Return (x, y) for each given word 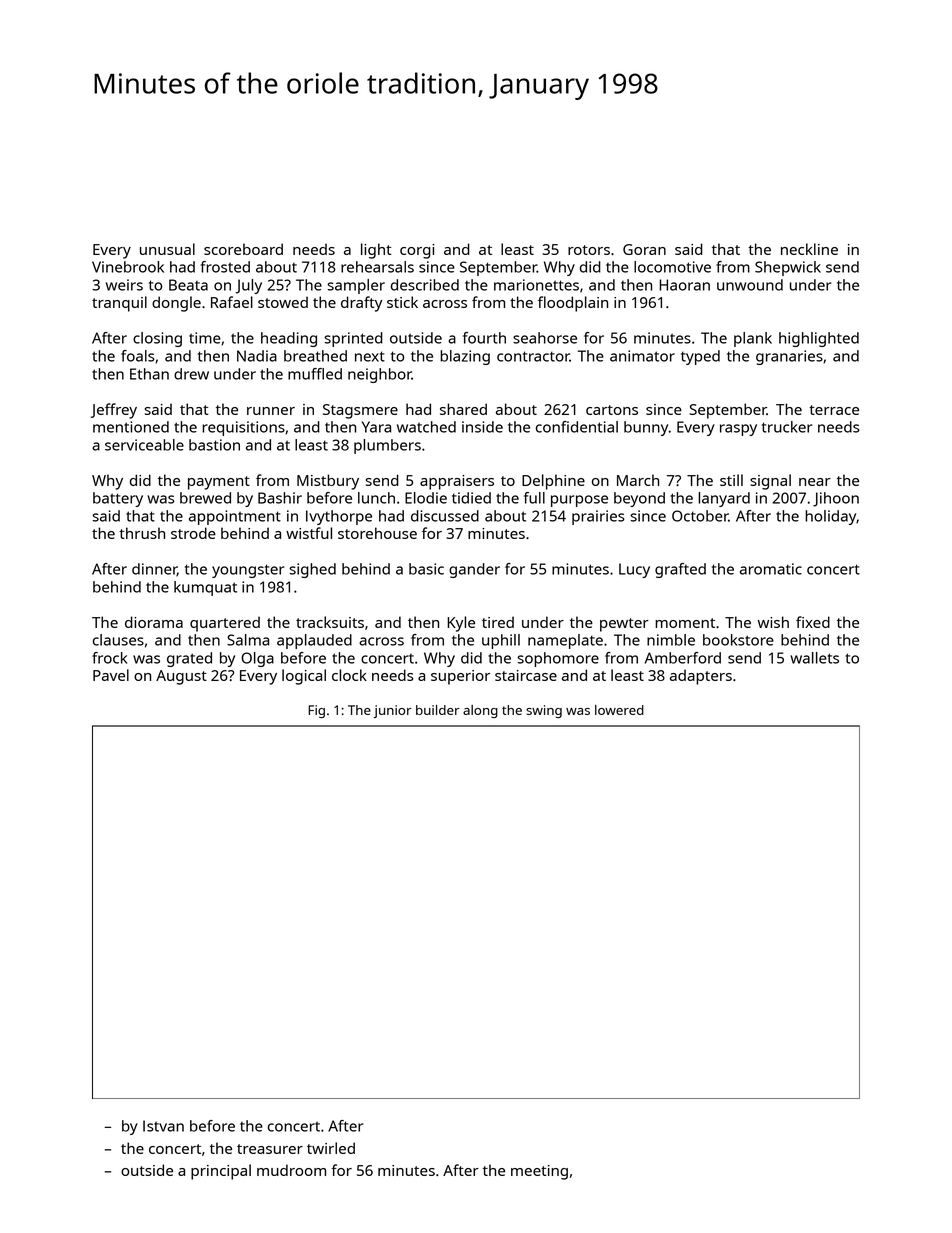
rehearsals (377, 267)
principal (221, 1172)
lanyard (724, 499)
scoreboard (243, 249)
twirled (331, 1148)
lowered (619, 710)
